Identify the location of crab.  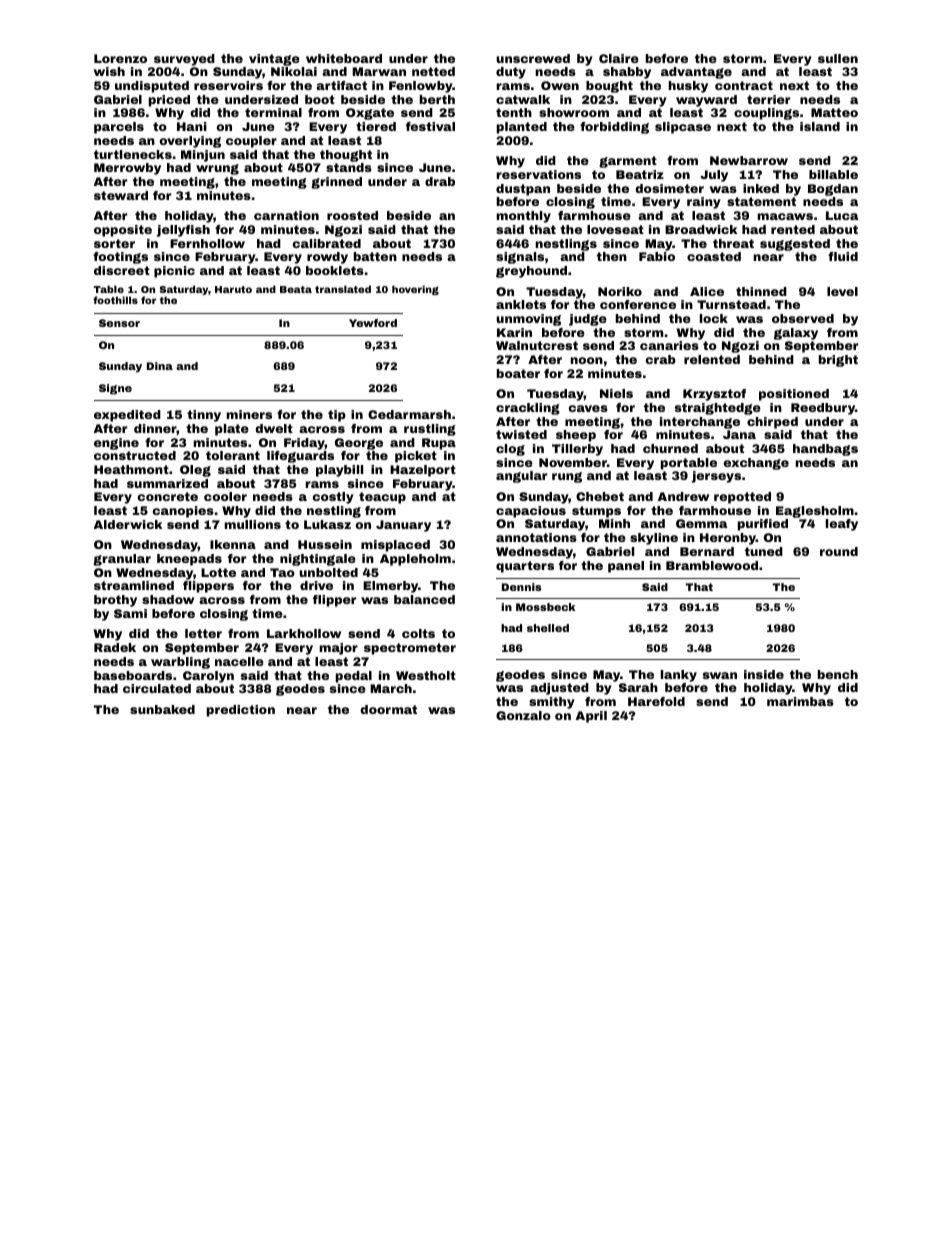
(660, 359).
